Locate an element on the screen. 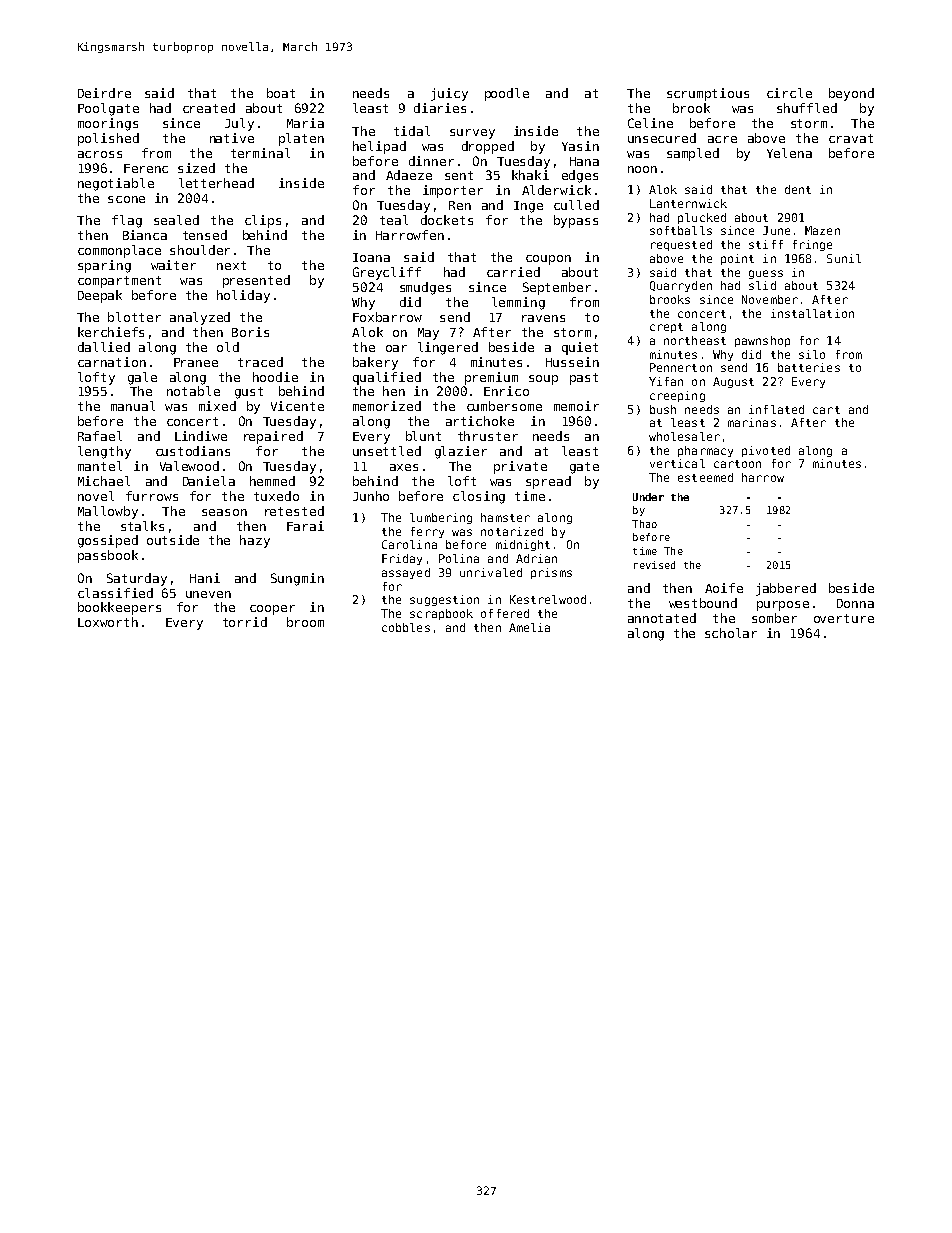 The image size is (952, 1233). creeping is located at coordinates (677, 396).
